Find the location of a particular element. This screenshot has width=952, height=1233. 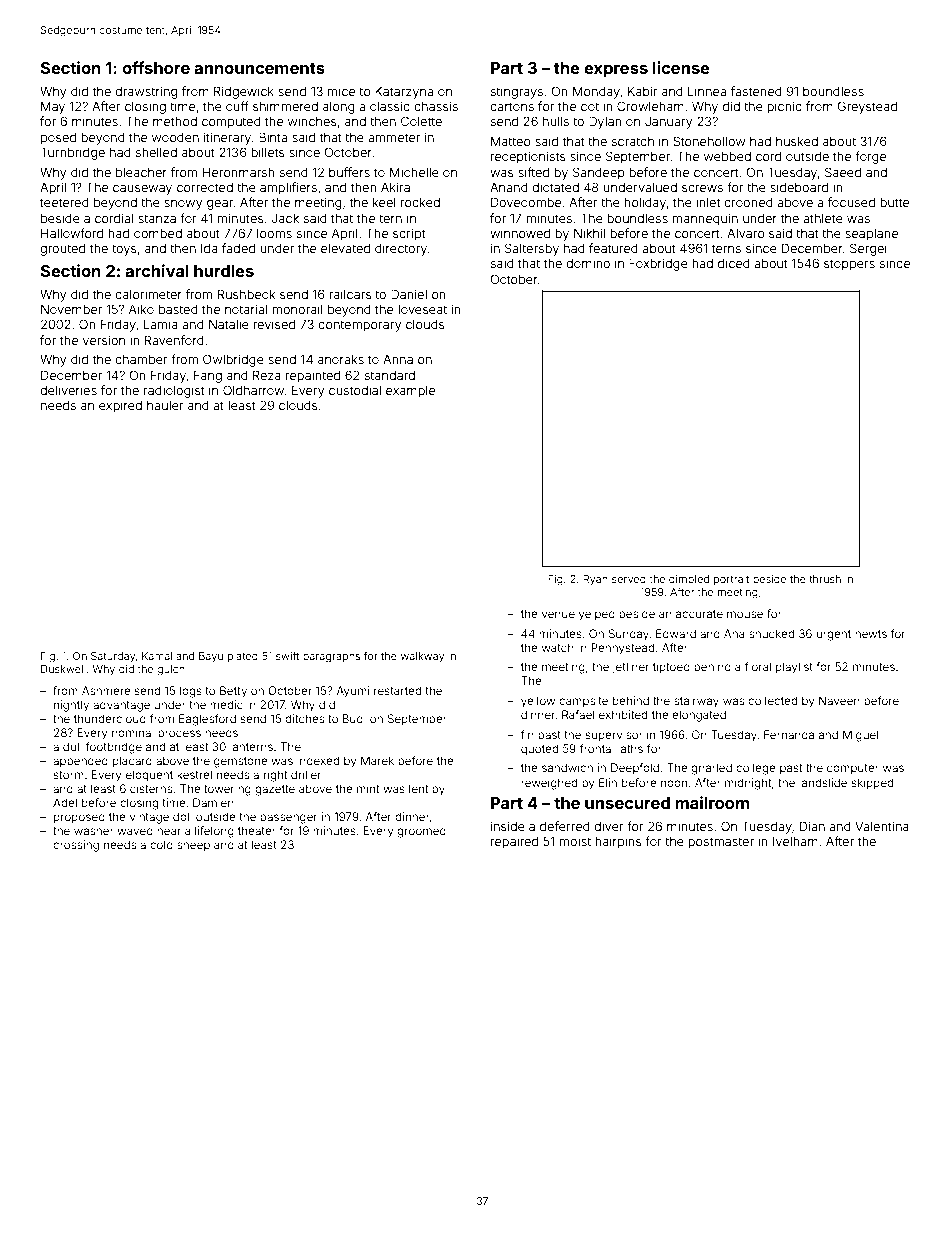

hauler is located at coordinates (165, 405).
